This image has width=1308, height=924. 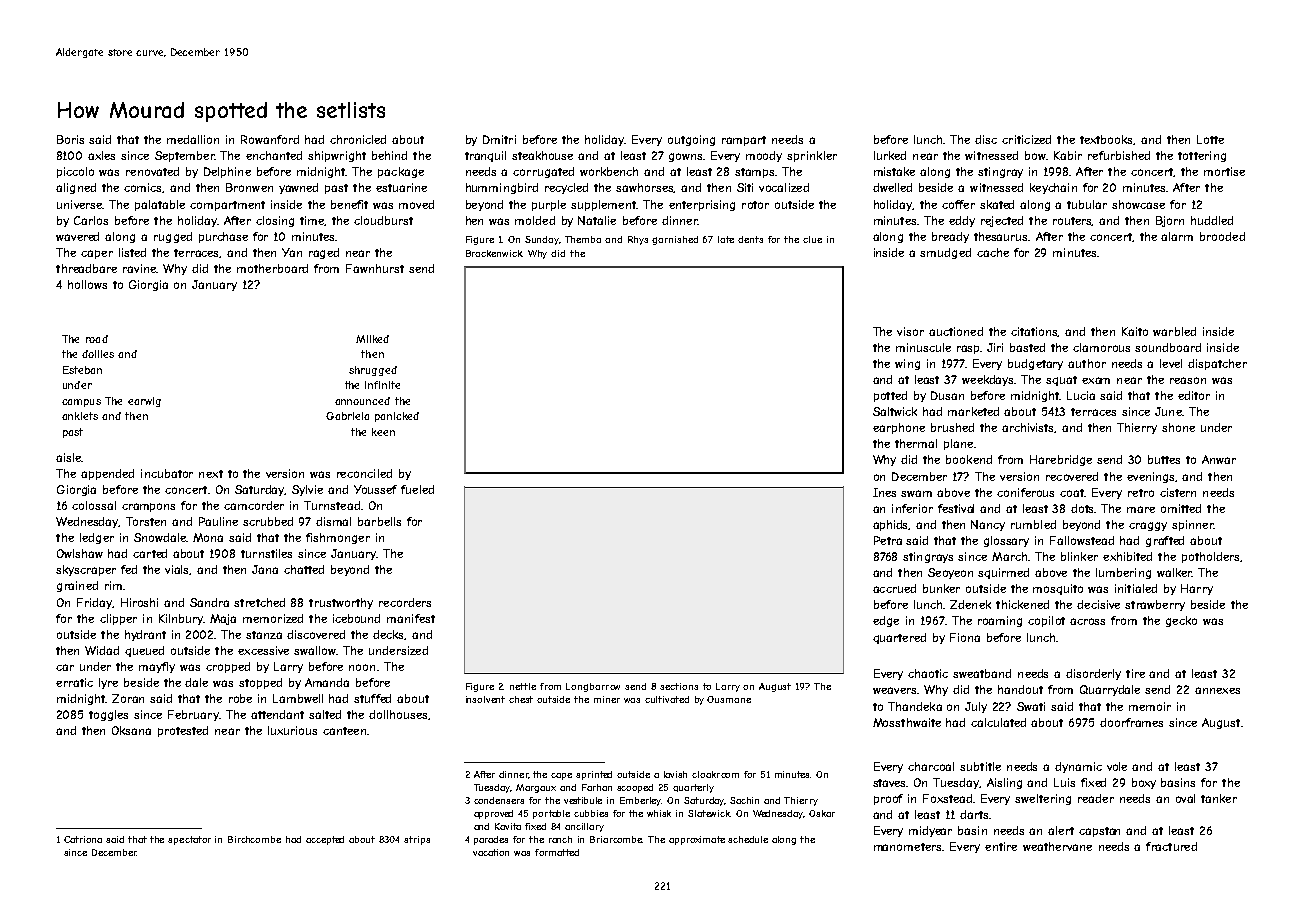 What do you see at coordinates (607, 699) in the image?
I see `miner` at bounding box center [607, 699].
